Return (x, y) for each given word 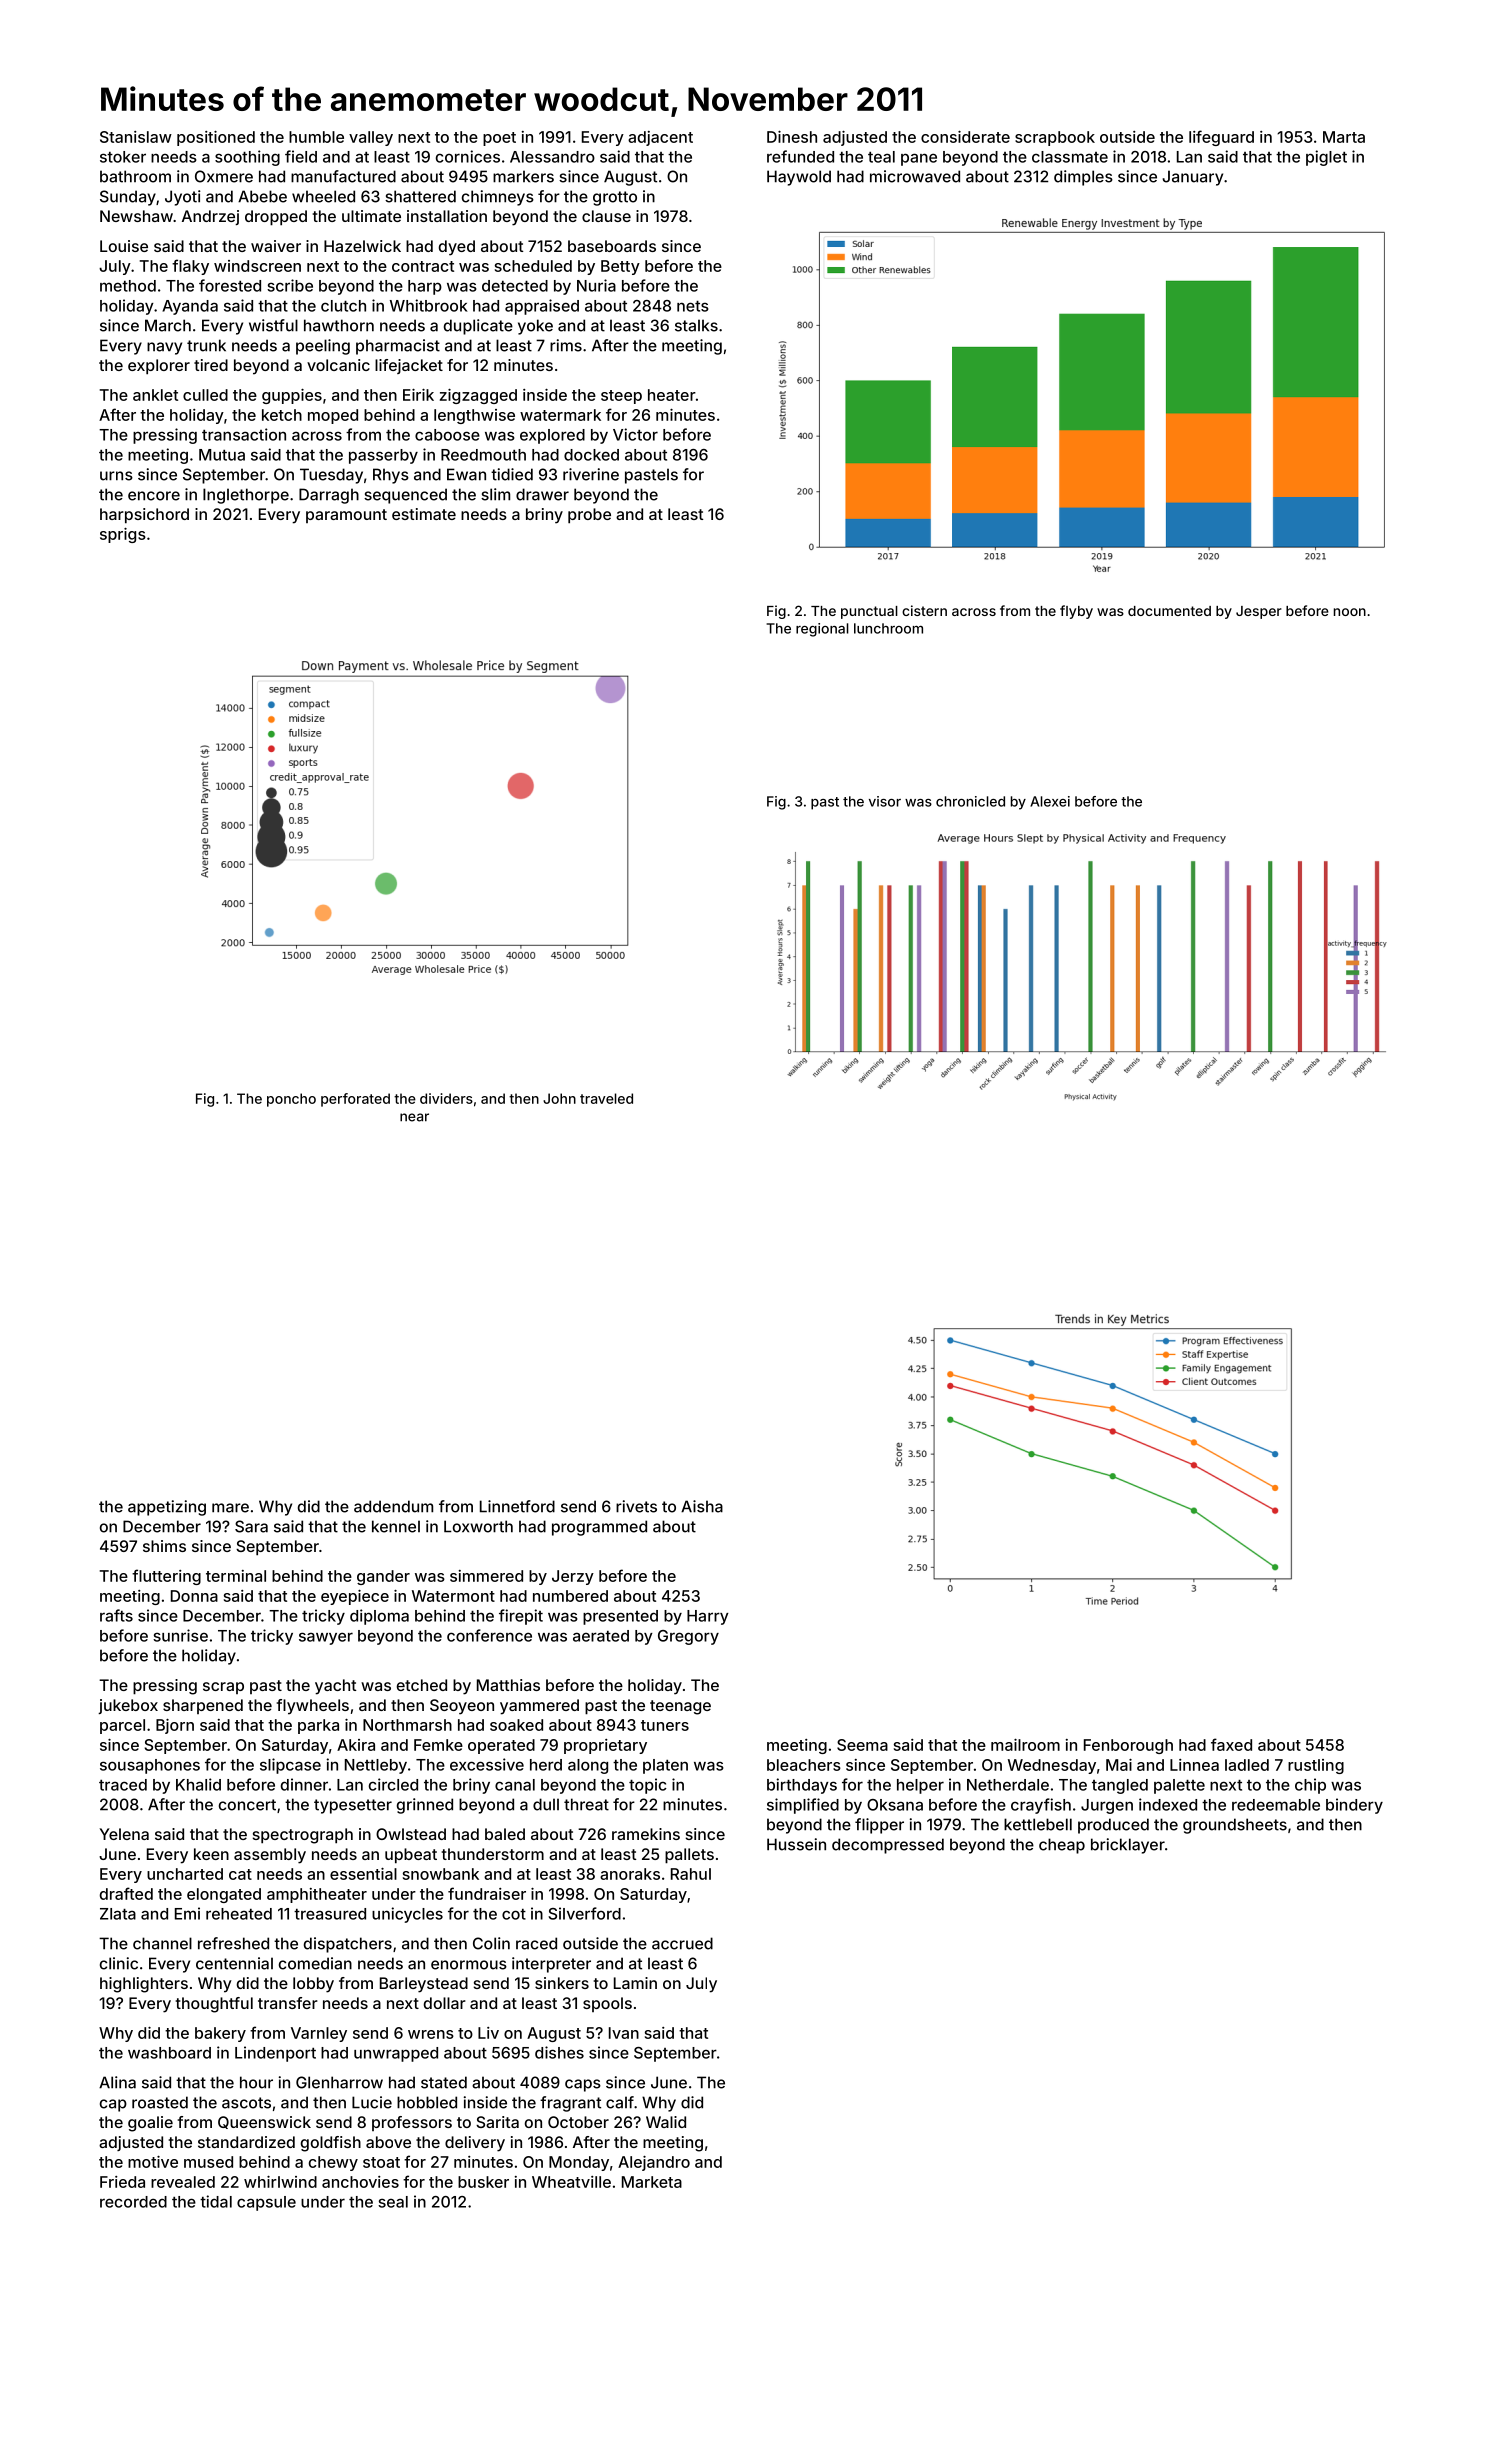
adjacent (660, 138)
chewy (333, 2163)
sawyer (326, 1638)
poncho (291, 1100)
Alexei (1050, 801)
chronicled (970, 801)
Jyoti (183, 198)
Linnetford (517, 1506)
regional (822, 630)
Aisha (702, 1506)
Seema (862, 1745)
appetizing (167, 1508)
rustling (1316, 1766)
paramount (346, 516)
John (559, 1098)
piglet (1326, 158)
